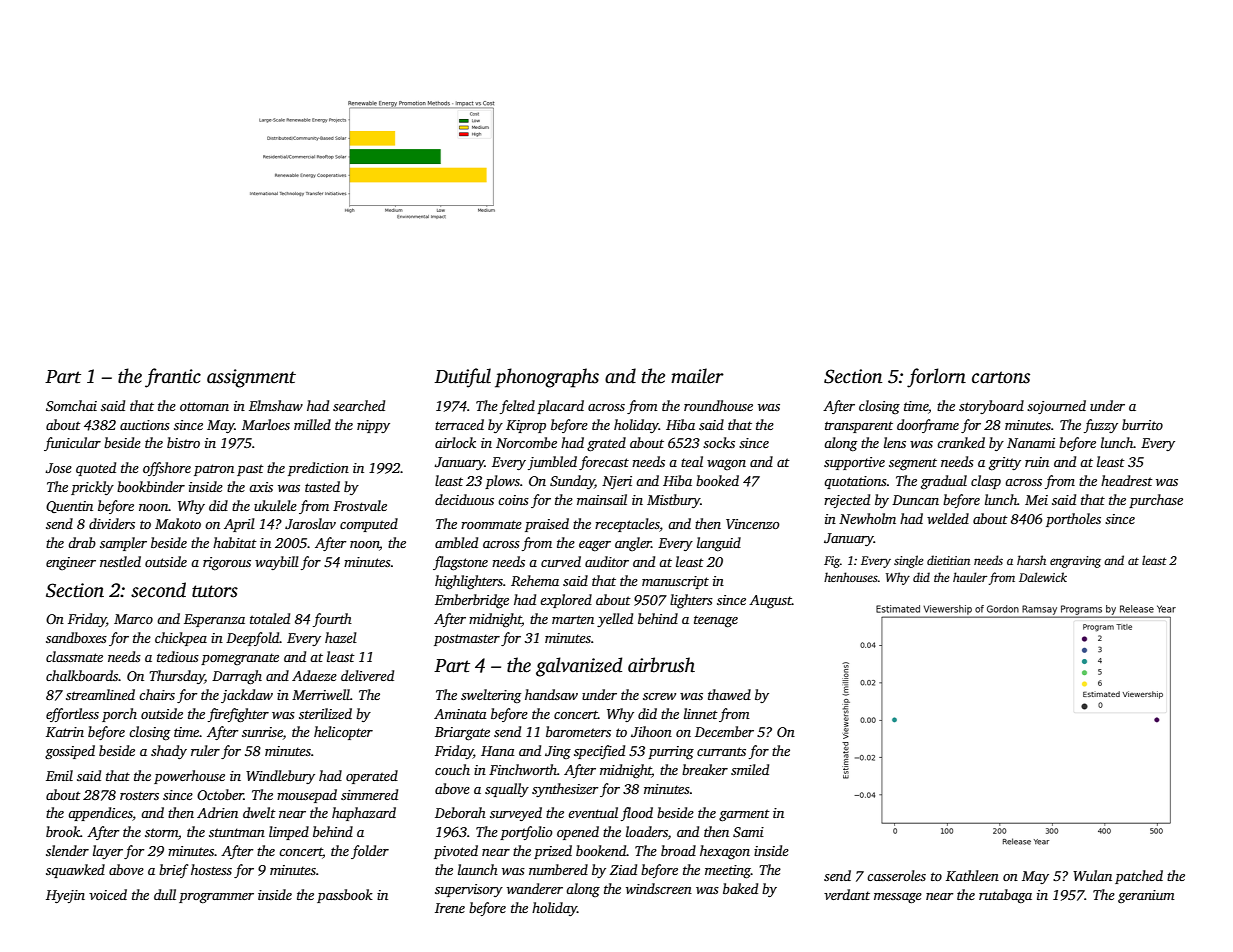 This document has width=1233, height=952. I want to click on message, so click(898, 898).
